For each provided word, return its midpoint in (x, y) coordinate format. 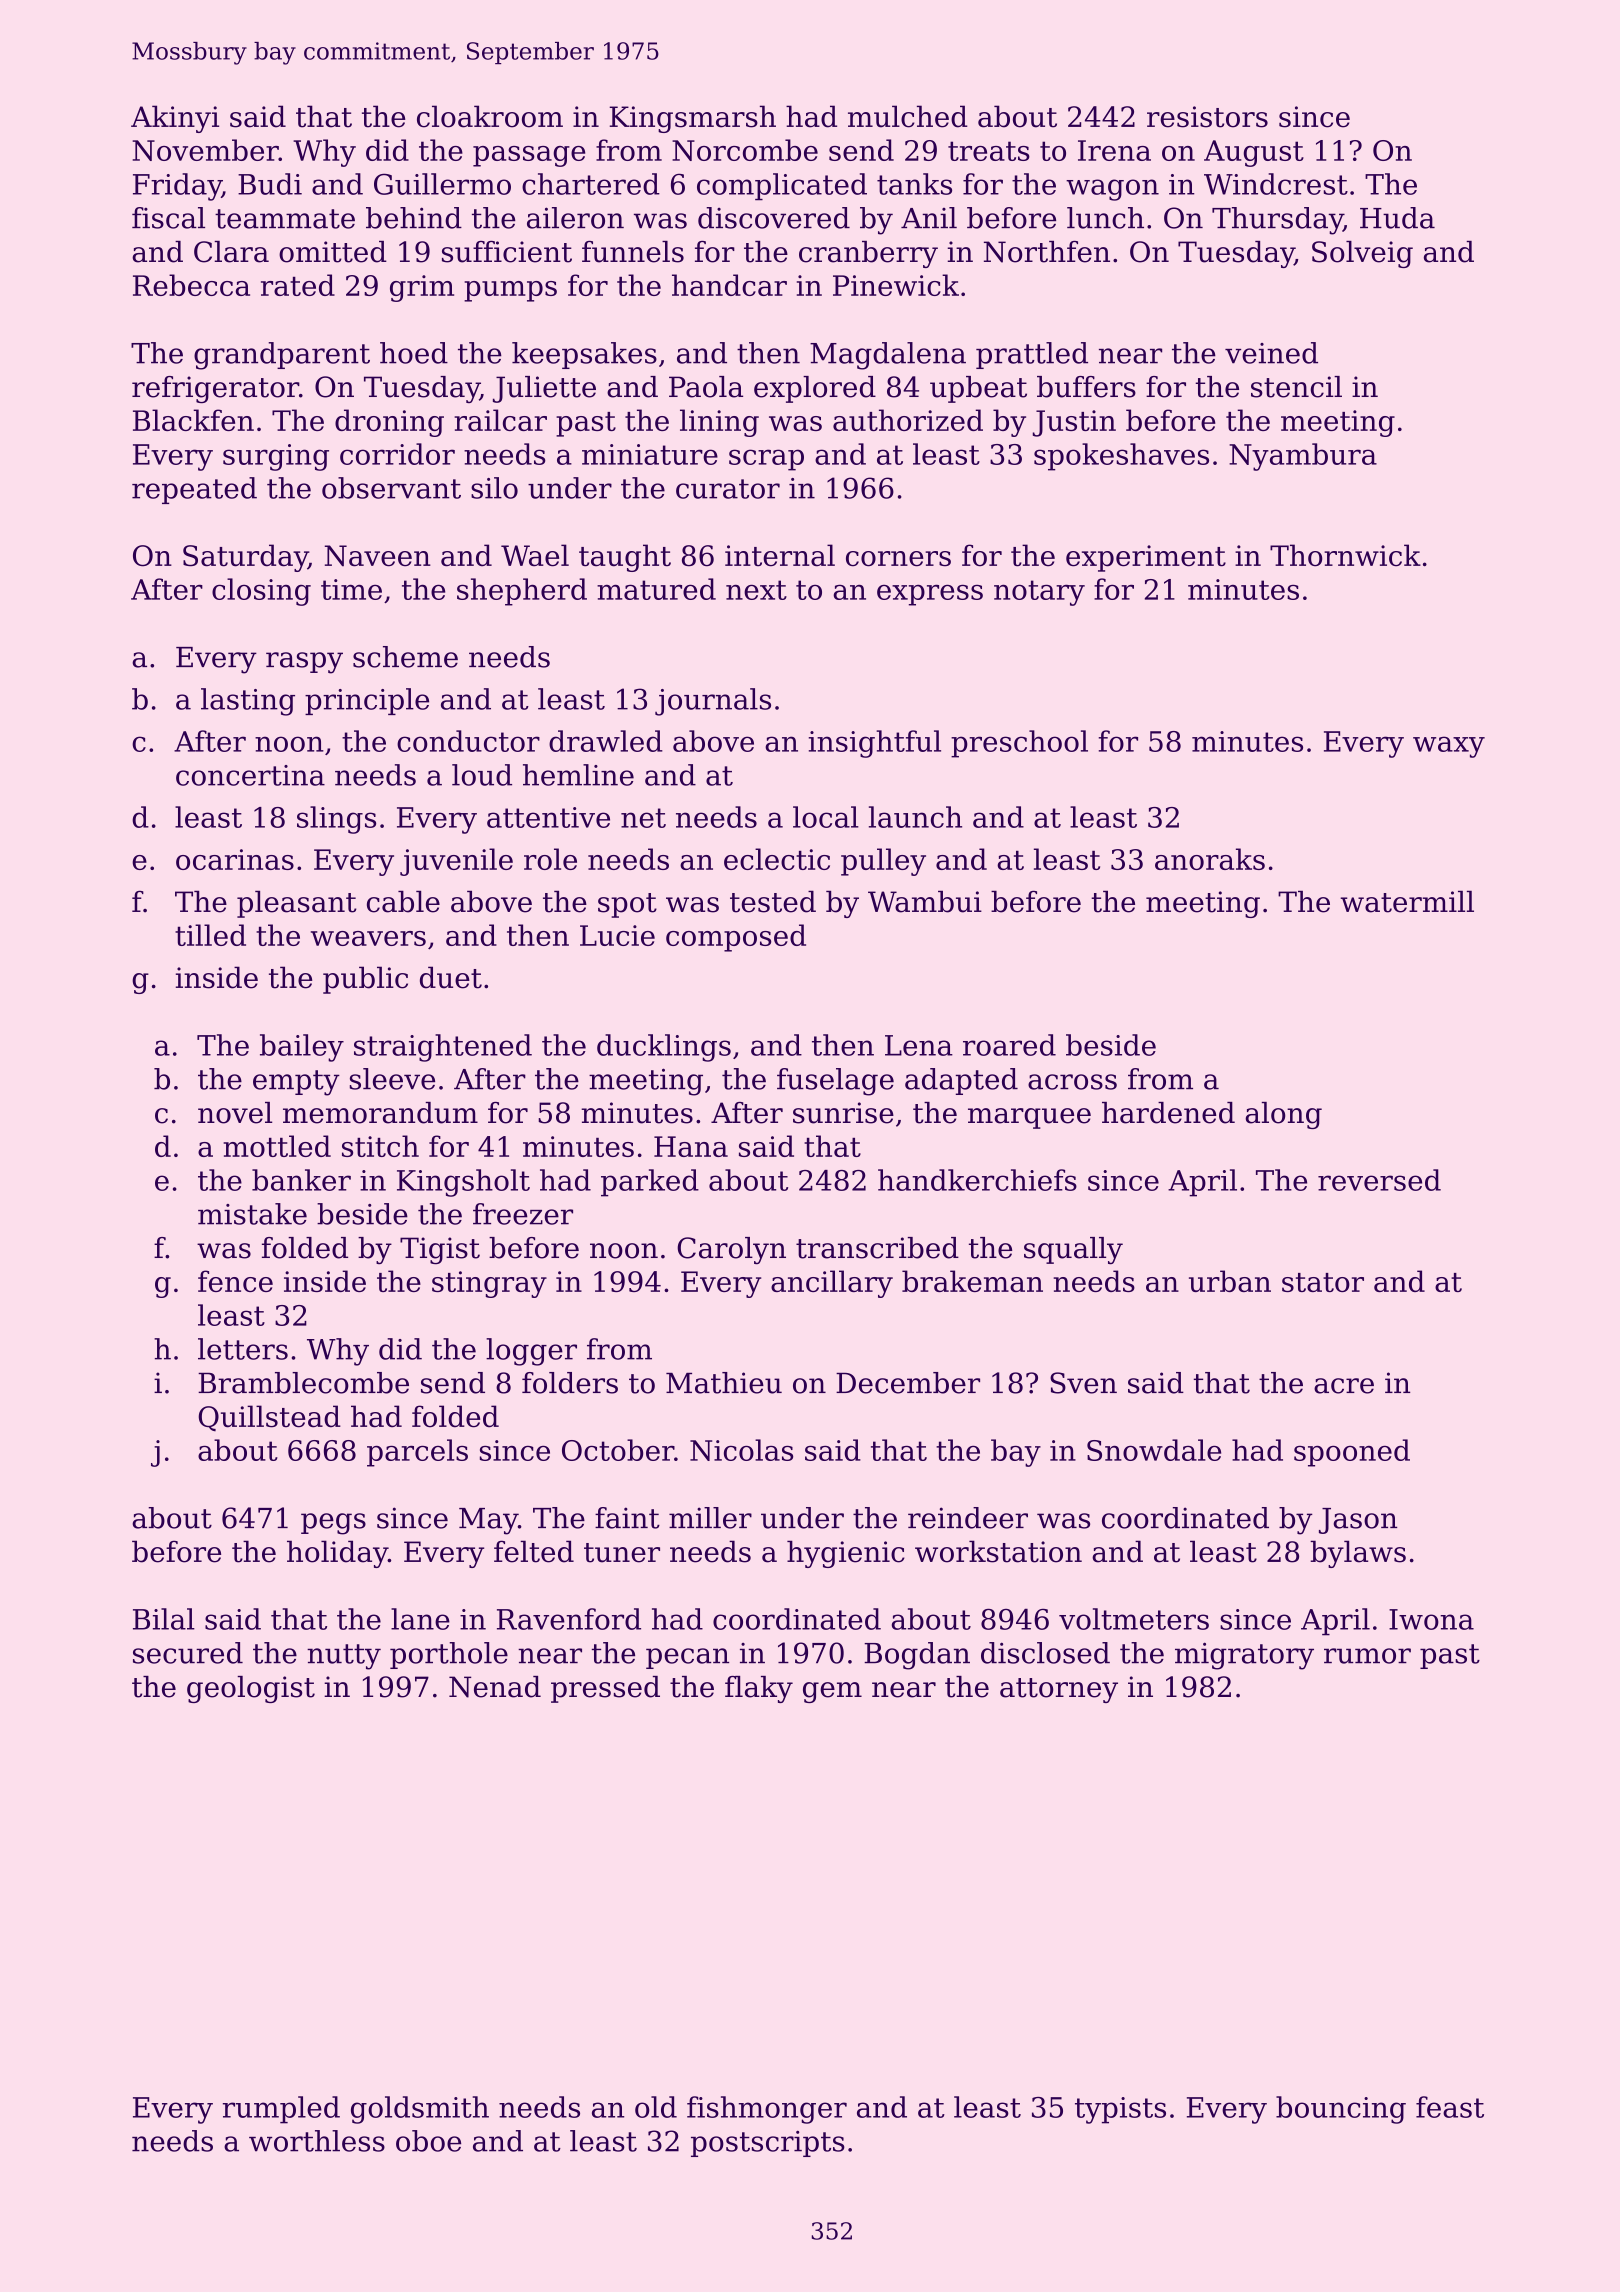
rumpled (281, 2110)
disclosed (1045, 1653)
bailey (302, 1048)
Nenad (495, 1687)
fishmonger (767, 2110)
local (826, 817)
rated (298, 285)
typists (1120, 2110)
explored (815, 389)
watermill (1407, 902)
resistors (1207, 117)
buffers (1086, 387)
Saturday (245, 558)
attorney (1059, 1690)
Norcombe (745, 150)
